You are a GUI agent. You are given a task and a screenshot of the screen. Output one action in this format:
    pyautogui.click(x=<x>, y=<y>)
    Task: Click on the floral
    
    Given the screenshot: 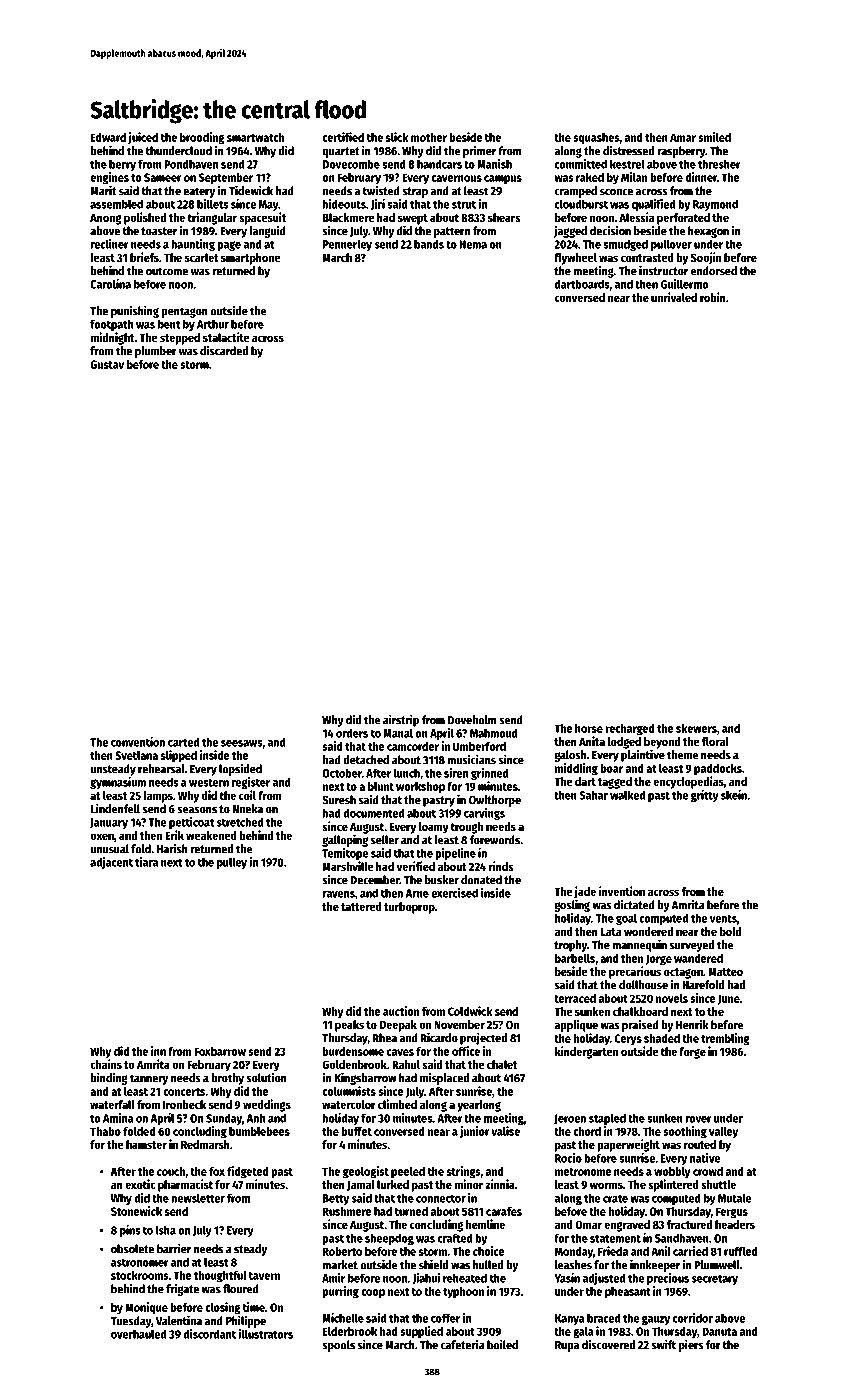 What is the action you would take?
    pyautogui.click(x=715, y=741)
